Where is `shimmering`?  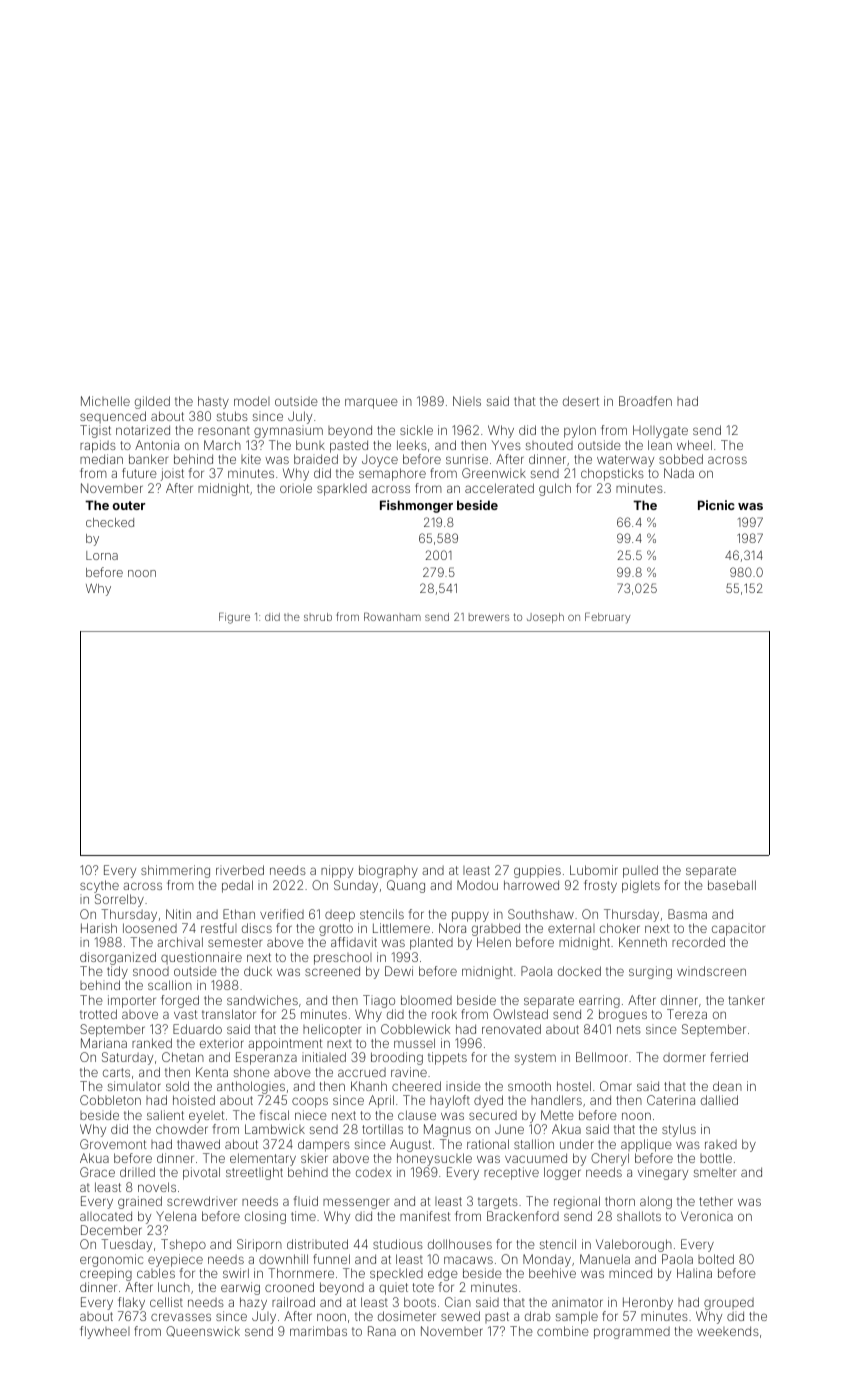
shimmering is located at coordinates (175, 871).
